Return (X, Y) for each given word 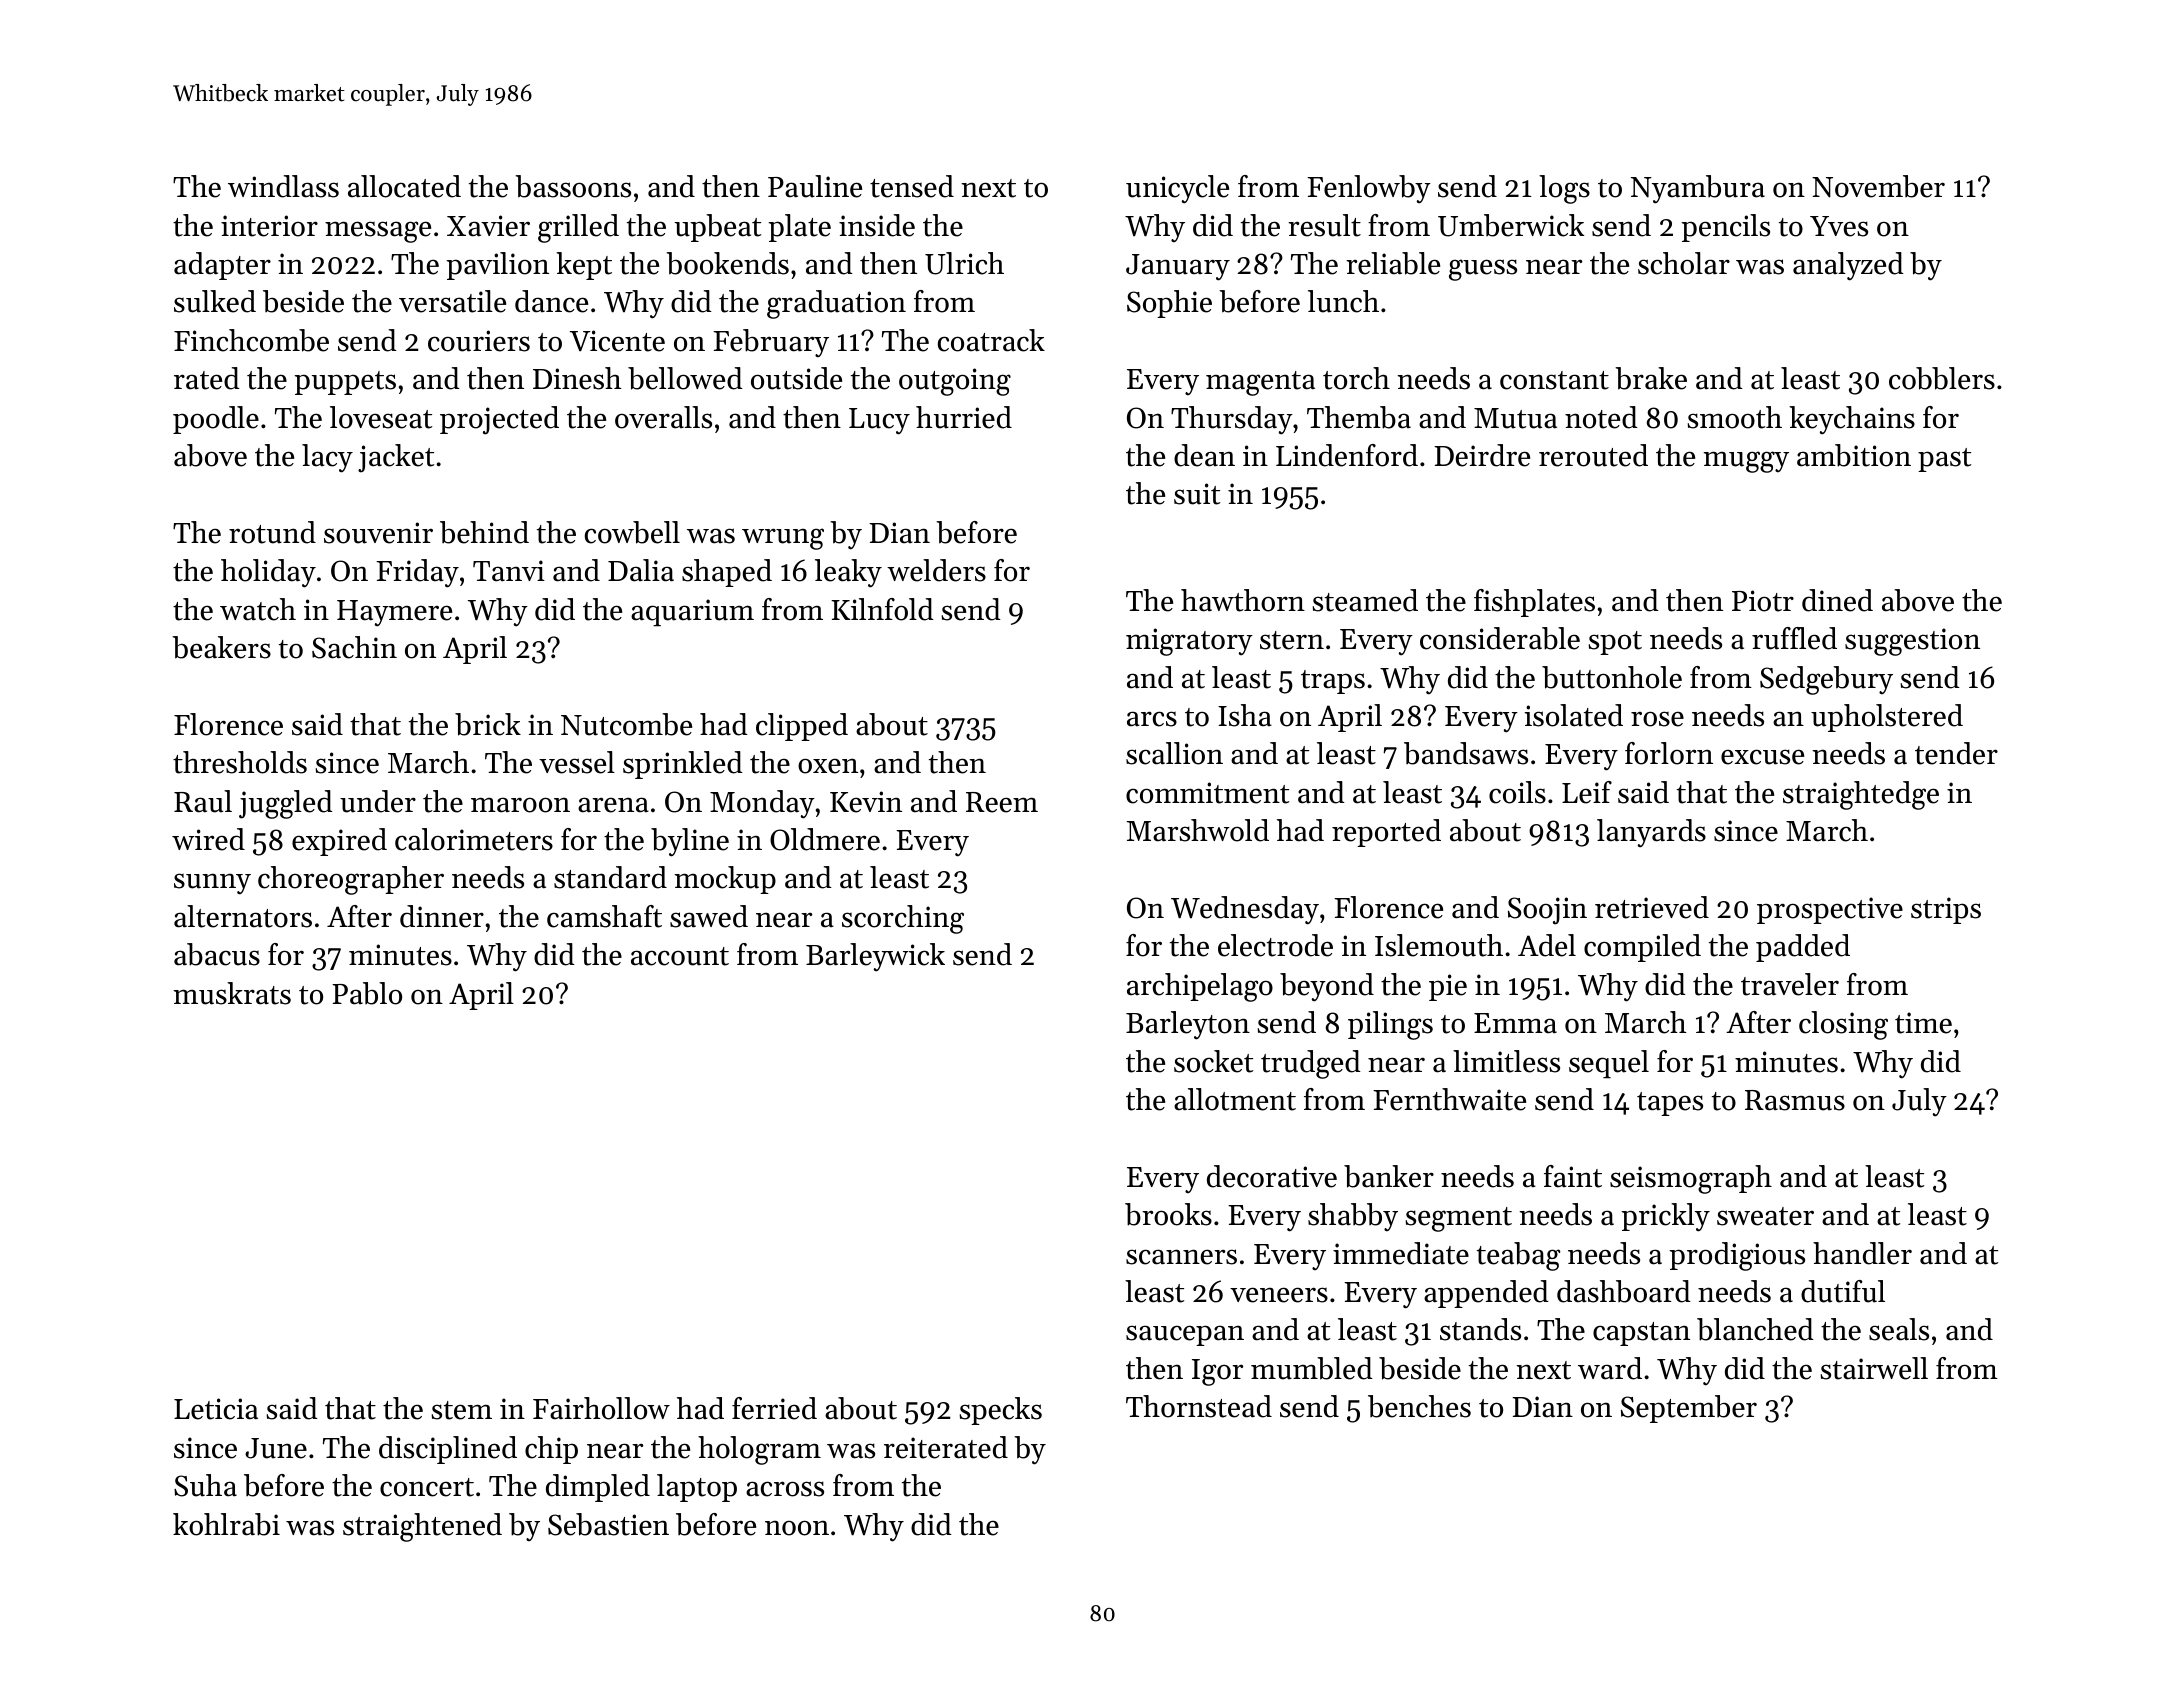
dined (1837, 600)
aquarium (692, 613)
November (1878, 186)
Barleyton (1188, 1025)
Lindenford (1347, 455)
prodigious (1737, 1256)
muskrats (232, 993)
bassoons (573, 186)
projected (499, 420)
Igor (1217, 1372)
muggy (1746, 462)
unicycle (1177, 189)
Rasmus (1795, 1100)
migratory (1189, 642)
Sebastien (608, 1524)
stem (462, 1410)
